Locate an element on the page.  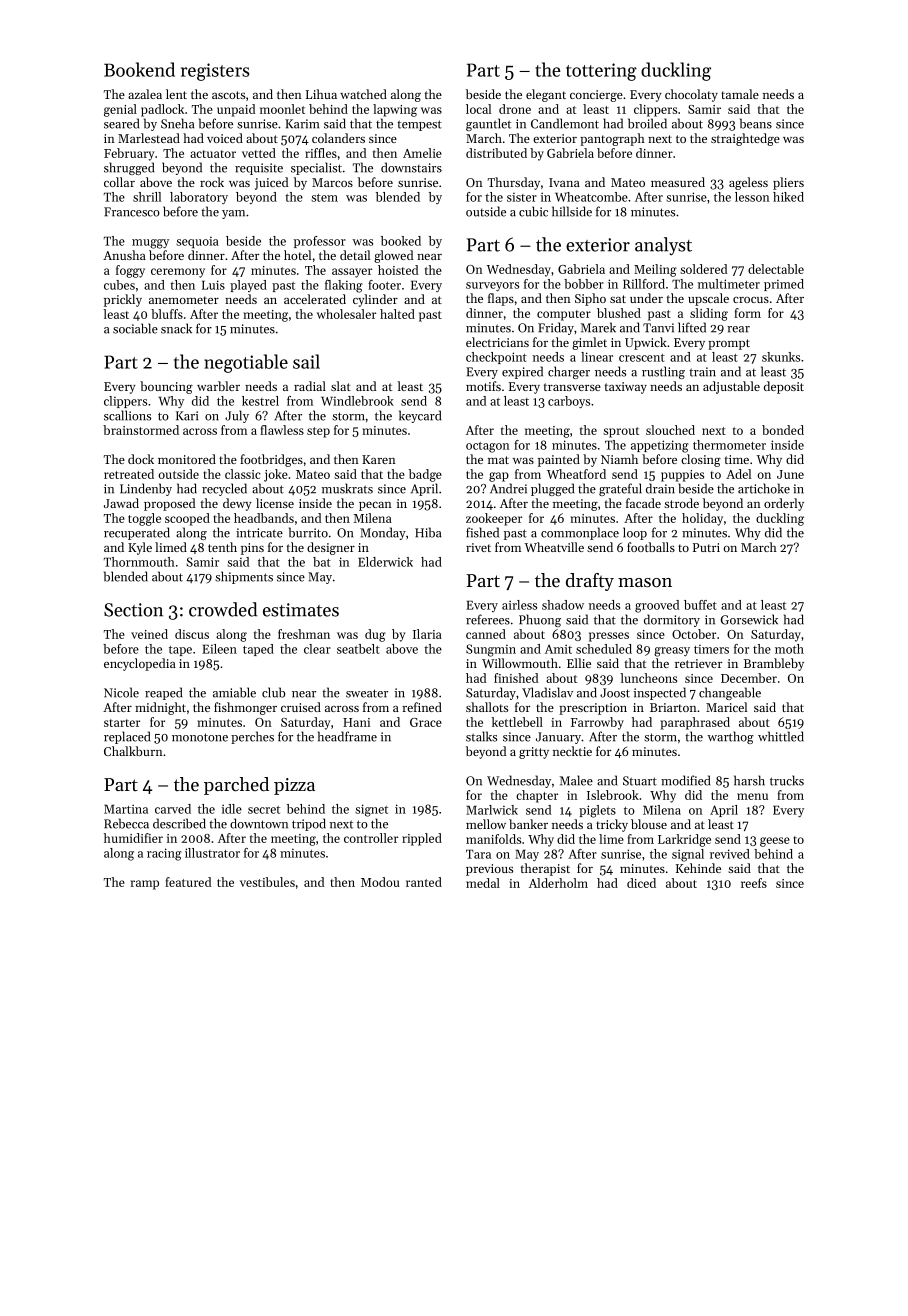
racing is located at coordinates (164, 854).
